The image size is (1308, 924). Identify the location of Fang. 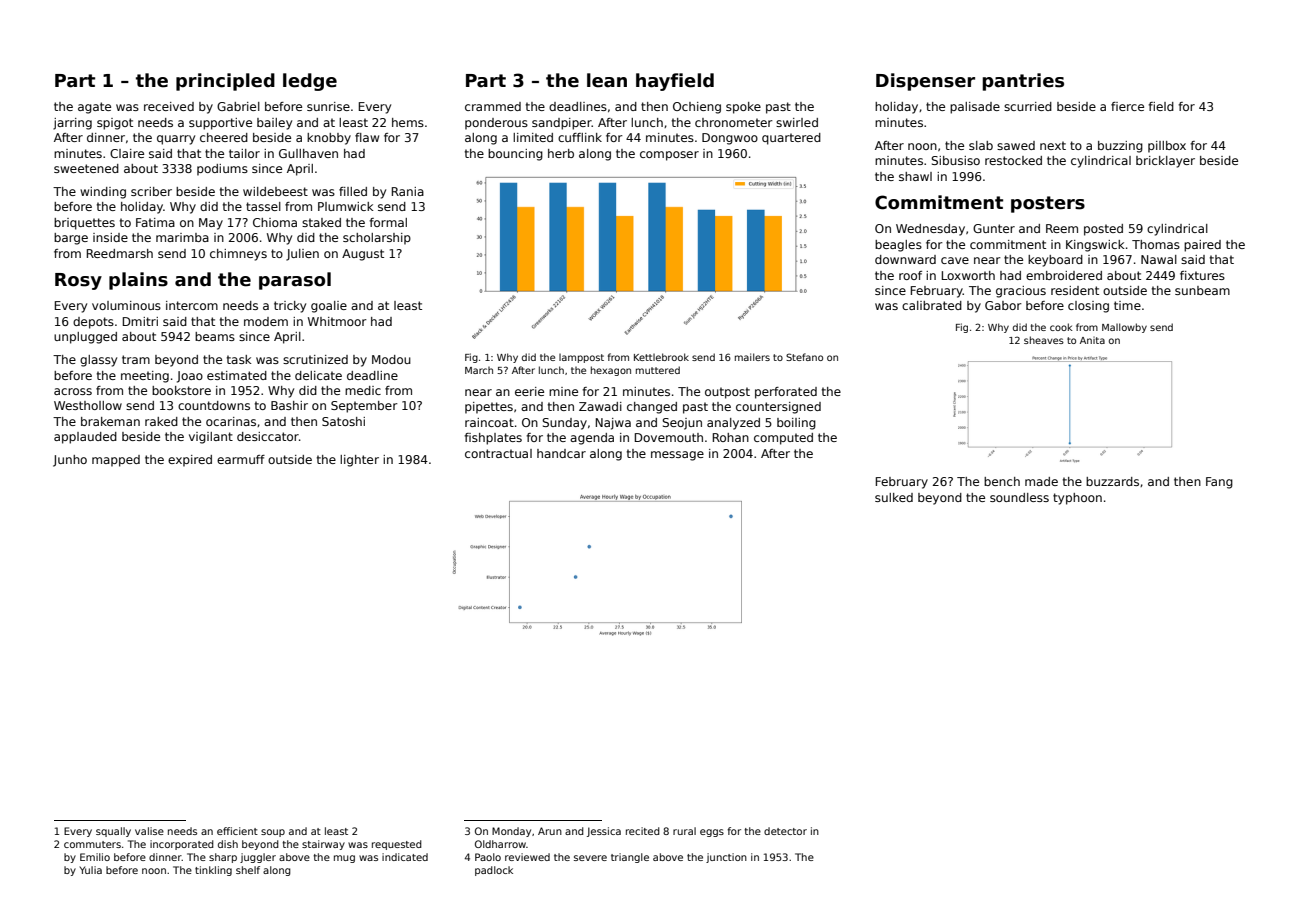
(1219, 483).
